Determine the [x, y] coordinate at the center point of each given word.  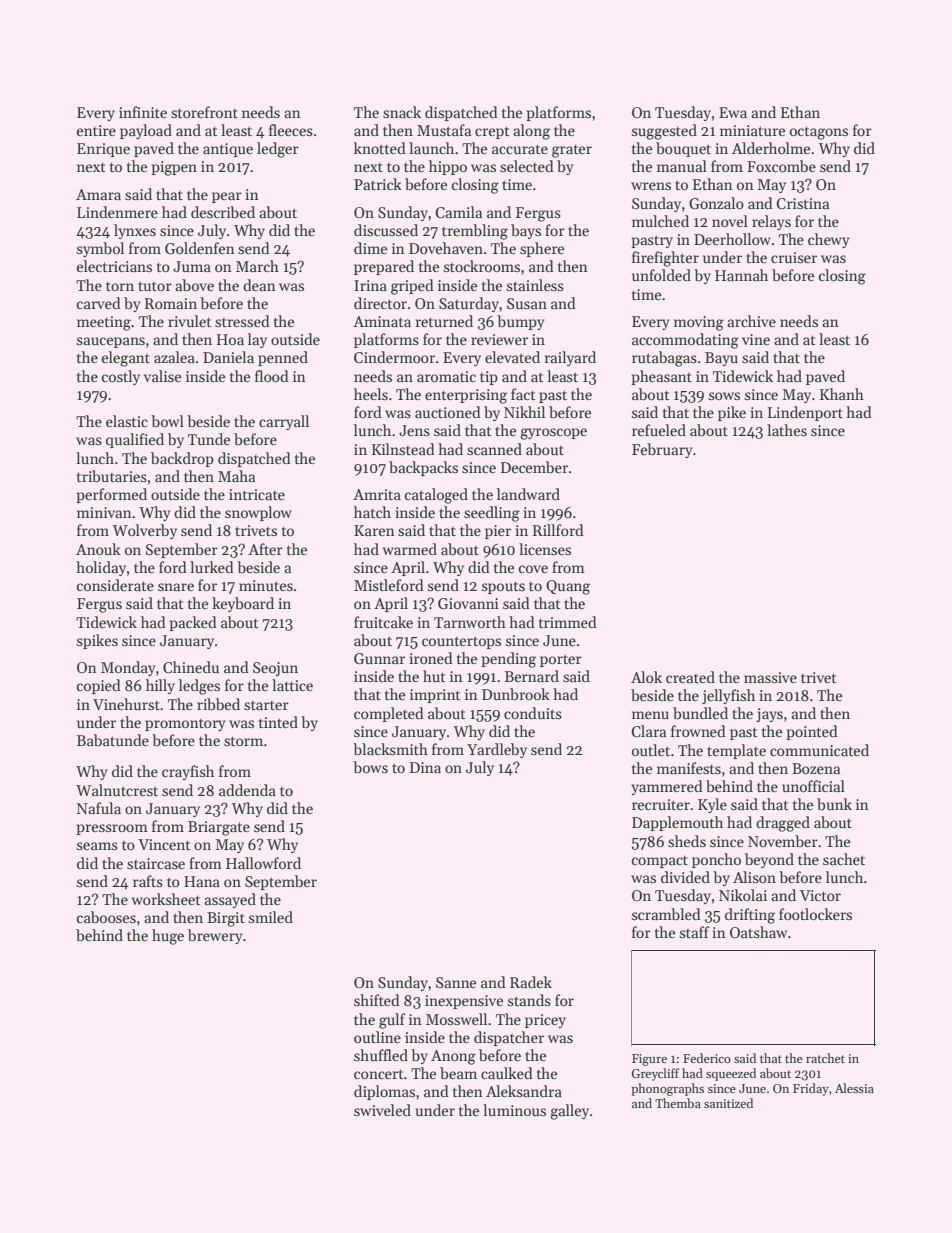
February [662, 450]
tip [489, 378]
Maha [236, 476]
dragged [783, 824]
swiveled [382, 1110]
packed [193, 623]
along [531, 132]
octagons [819, 133]
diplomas [384, 1092]
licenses [545, 549]
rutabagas [664, 359]
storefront [204, 112]
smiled [271, 917]
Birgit [226, 919]
